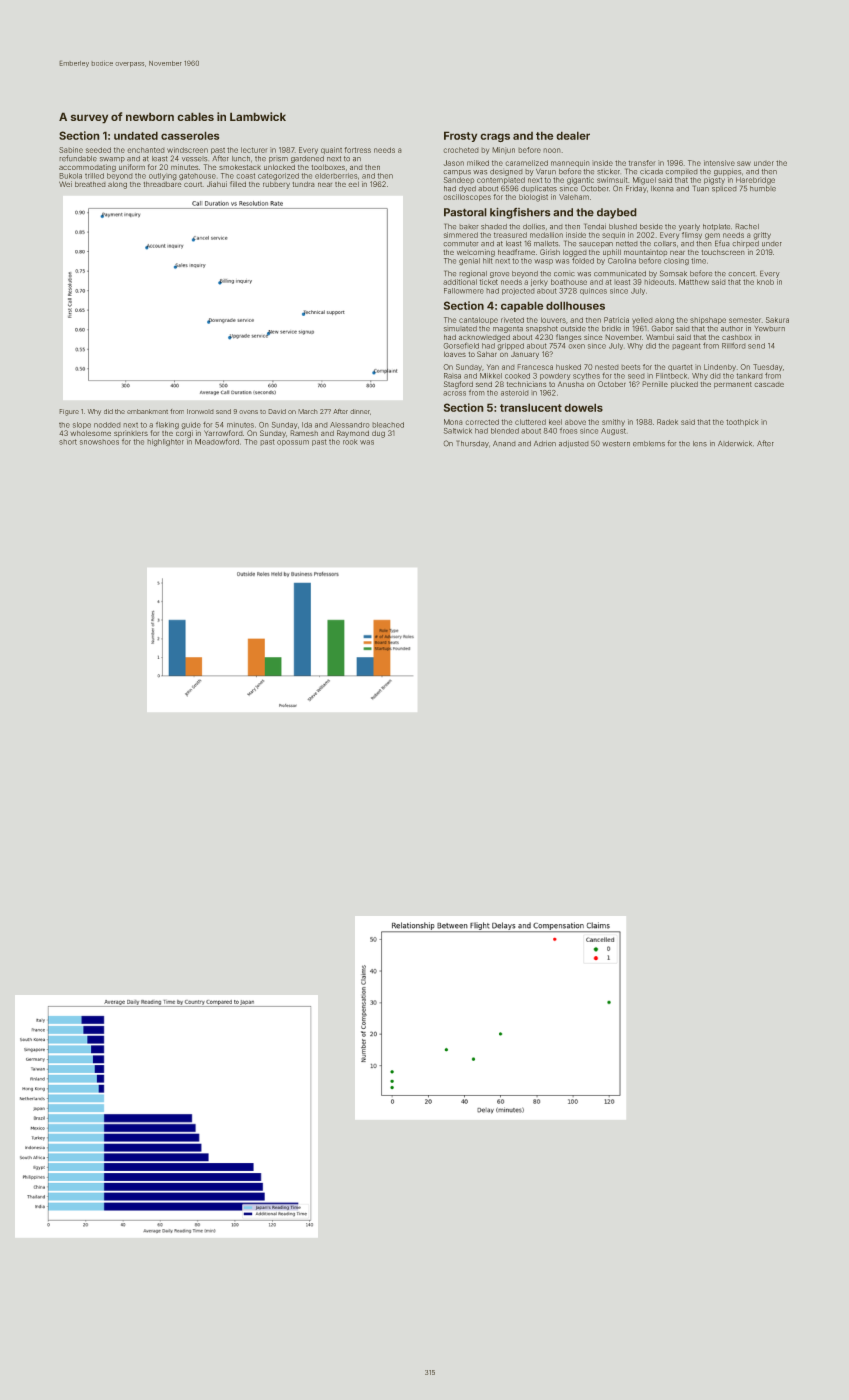  Describe the element at coordinates (733, 385) in the screenshot. I see `permanent` at that location.
